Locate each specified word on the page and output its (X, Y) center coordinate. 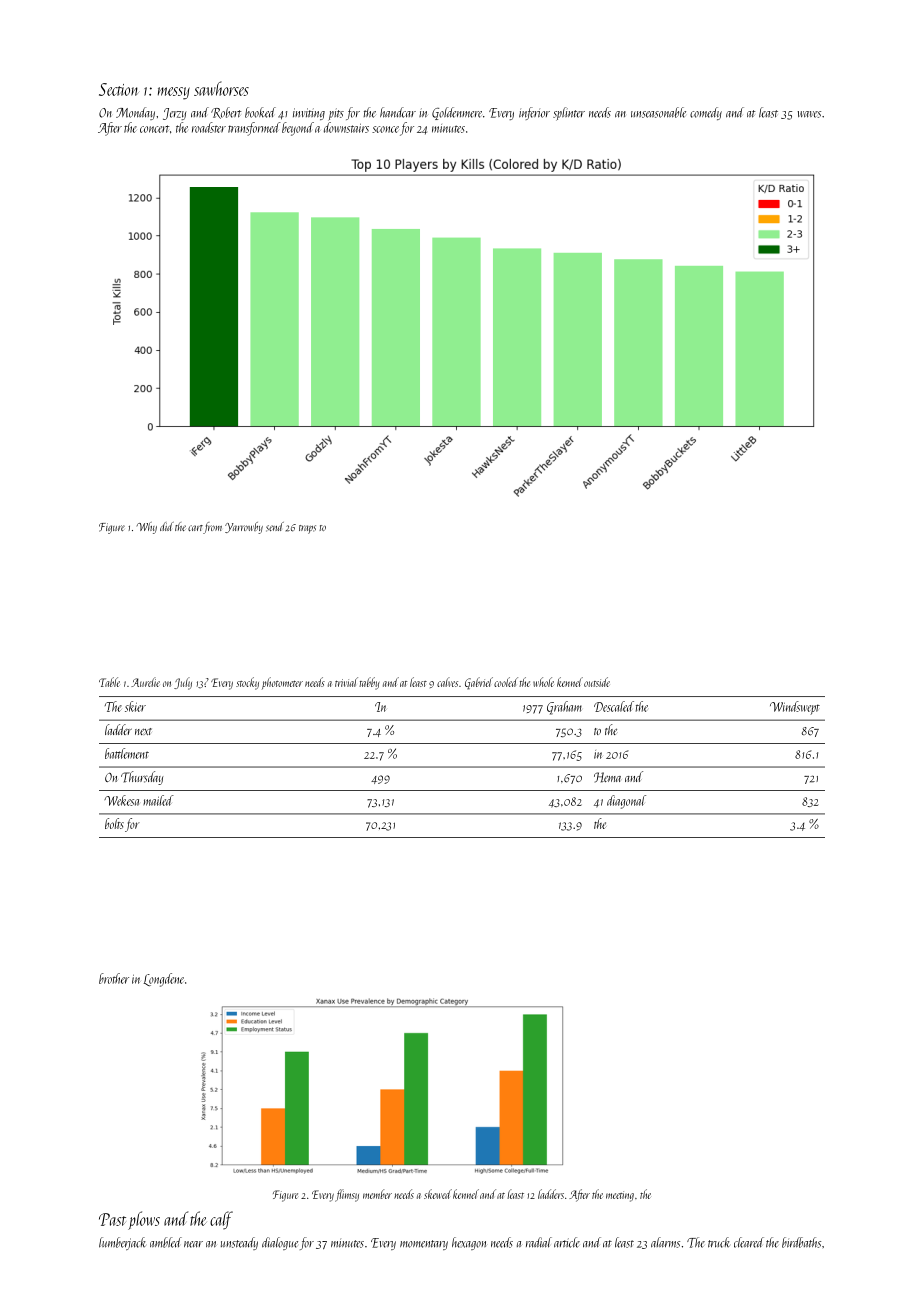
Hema (607, 777)
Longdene (163, 980)
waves (809, 114)
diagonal (626, 802)
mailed (158, 800)
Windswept (795, 708)
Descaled (614, 706)
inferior (534, 113)
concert (155, 129)
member (377, 1194)
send (275, 527)
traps (307, 529)
